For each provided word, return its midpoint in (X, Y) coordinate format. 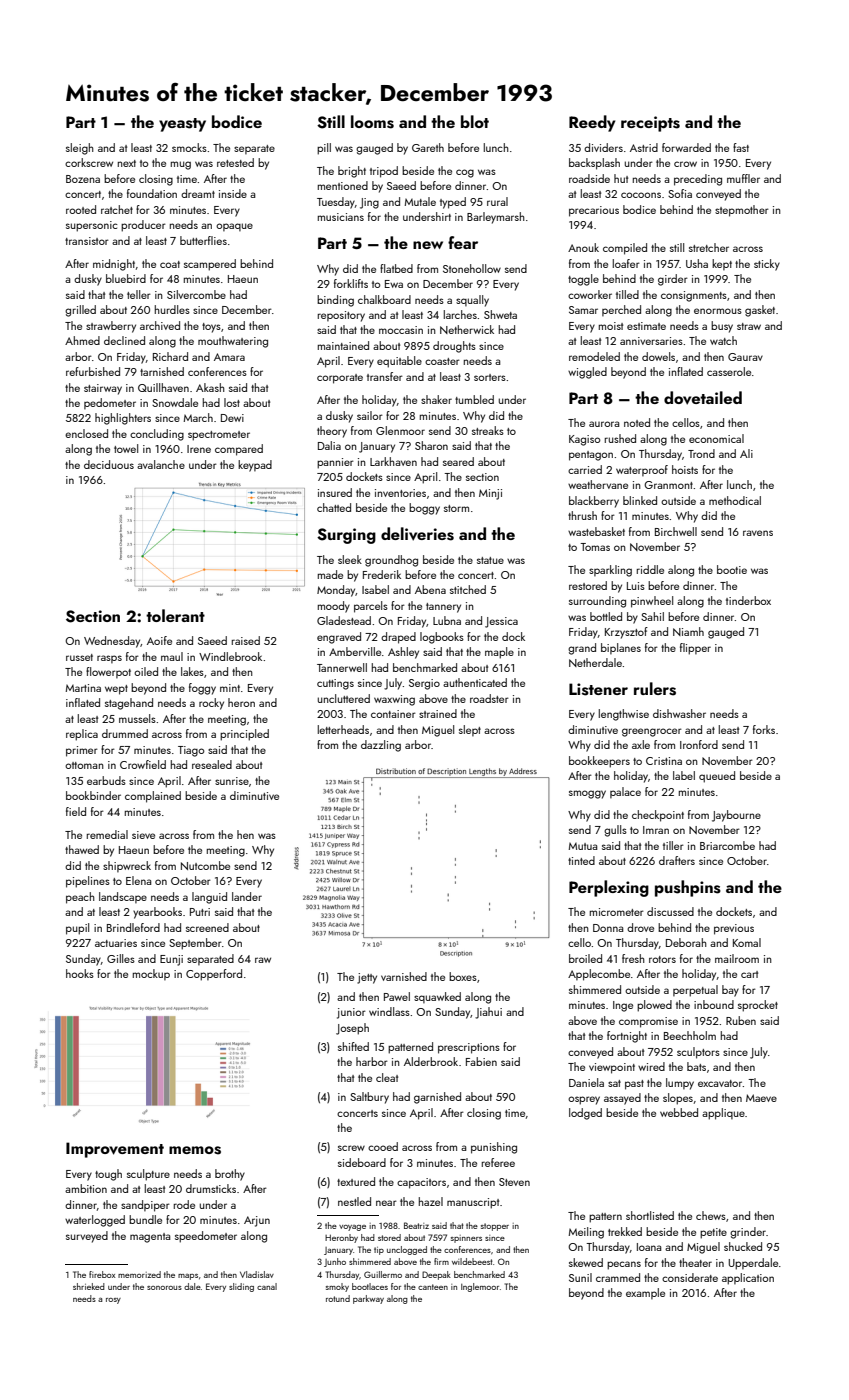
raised (246, 640)
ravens (758, 533)
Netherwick (467, 329)
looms (372, 122)
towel (126, 448)
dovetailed (703, 398)
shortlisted (650, 1215)
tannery (443, 608)
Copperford (214, 975)
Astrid (644, 147)
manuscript (473, 1203)
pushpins (688, 888)
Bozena (83, 179)
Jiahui (488, 1013)
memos (195, 1150)
